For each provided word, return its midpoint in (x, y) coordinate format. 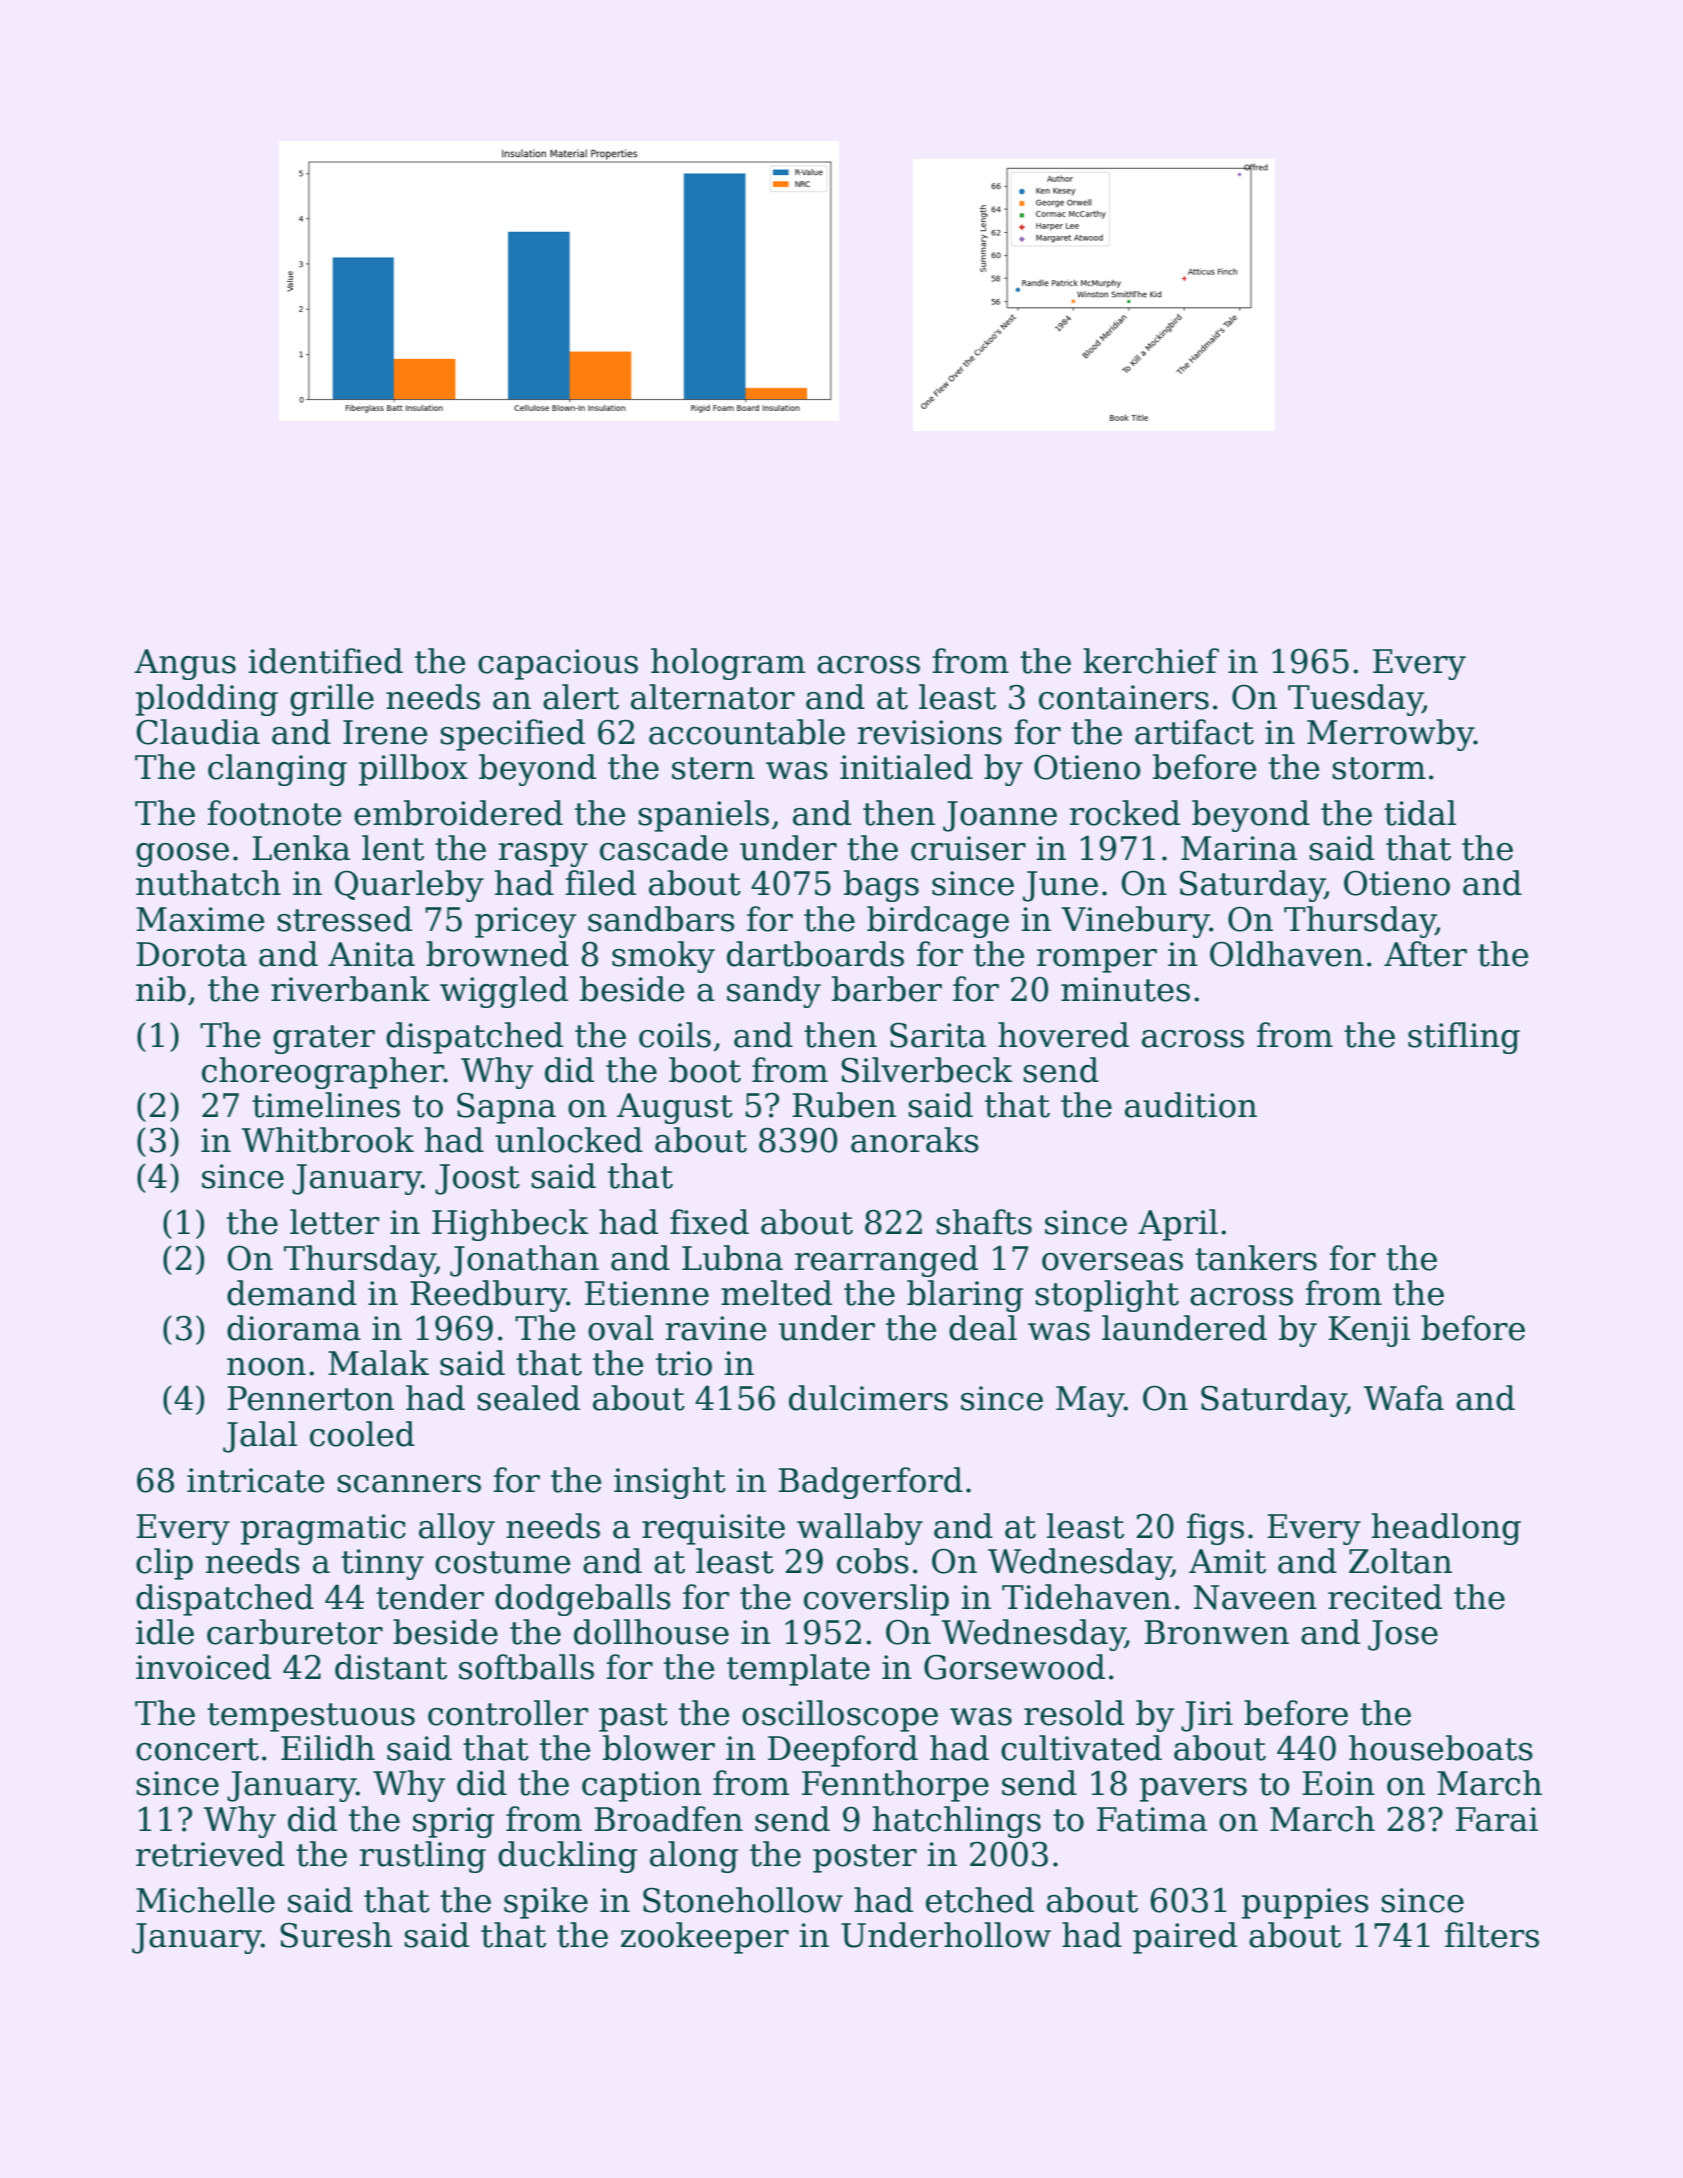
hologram (728, 664)
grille (332, 700)
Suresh (336, 1935)
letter (334, 1222)
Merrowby (1390, 735)
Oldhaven (1287, 954)
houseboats (1441, 1748)
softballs (526, 1667)
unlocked (569, 1140)
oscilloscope (840, 1716)
